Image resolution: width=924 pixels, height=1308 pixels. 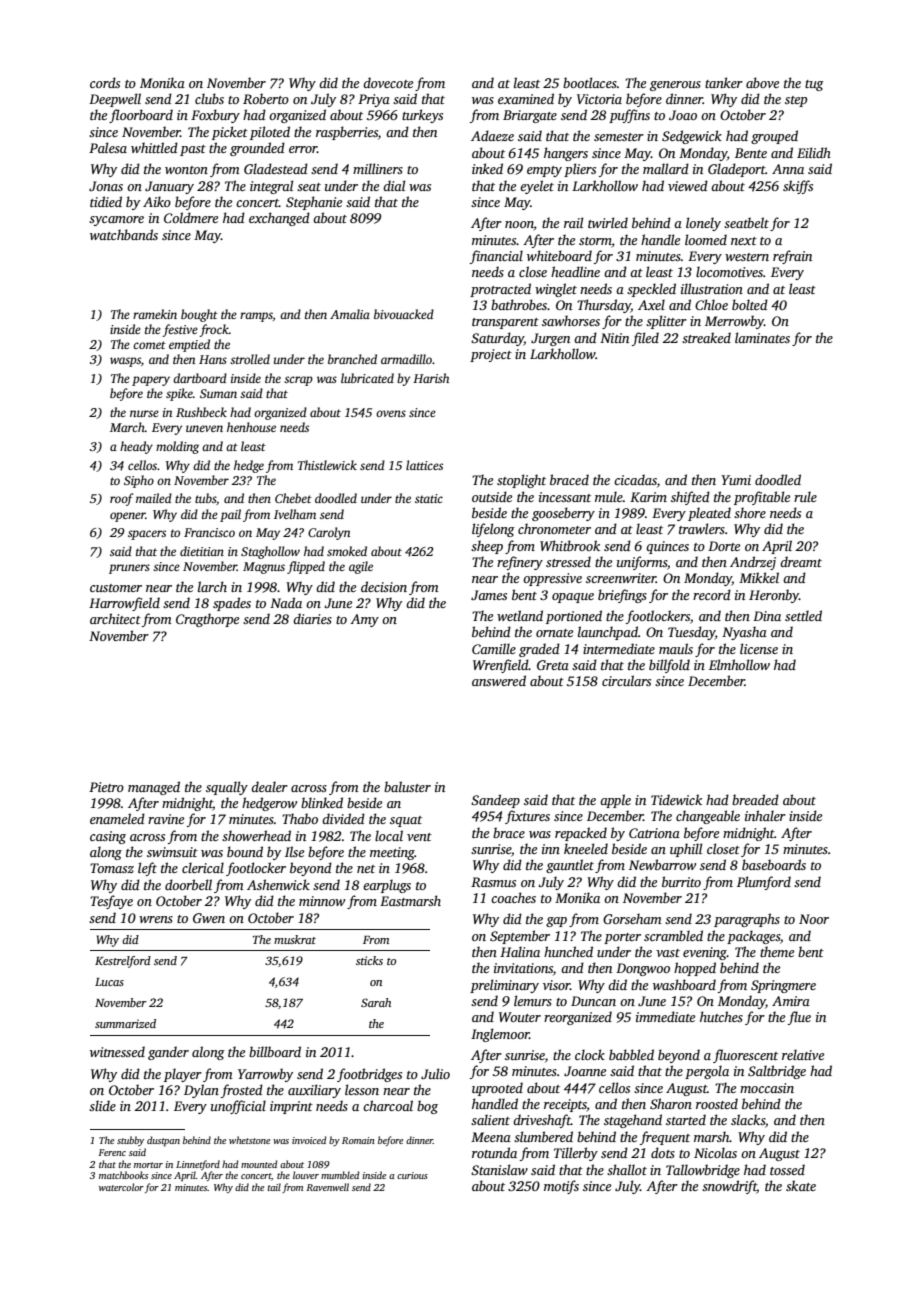 What do you see at coordinates (156, 919) in the page?
I see `wrens` at bounding box center [156, 919].
